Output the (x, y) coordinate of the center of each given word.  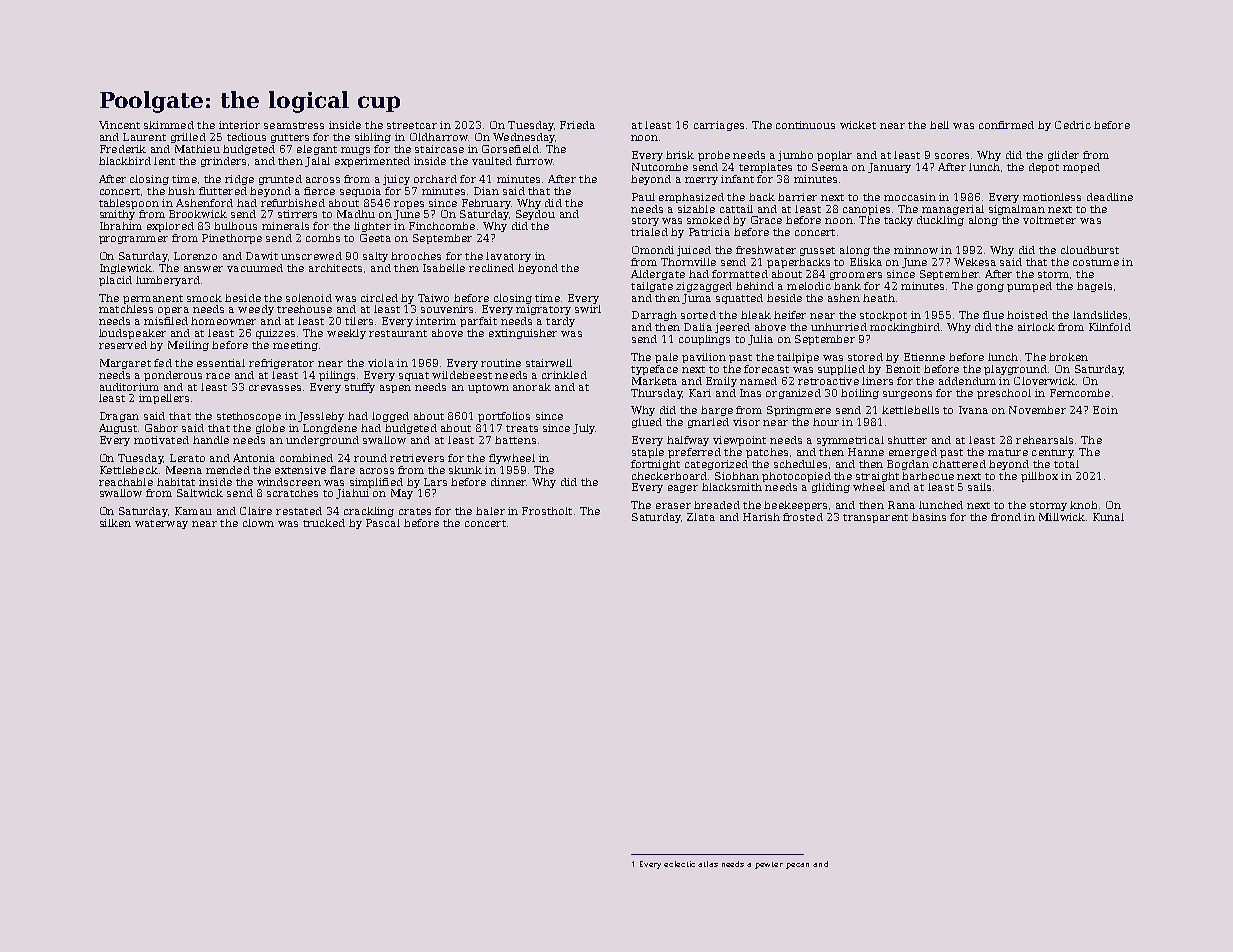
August (118, 429)
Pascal (383, 523)
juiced (694, 251)
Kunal (1108, 517)
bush (181, 191)
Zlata (701, 517)
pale (666, 358)
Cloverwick (1044, 381)
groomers (856, 276)
